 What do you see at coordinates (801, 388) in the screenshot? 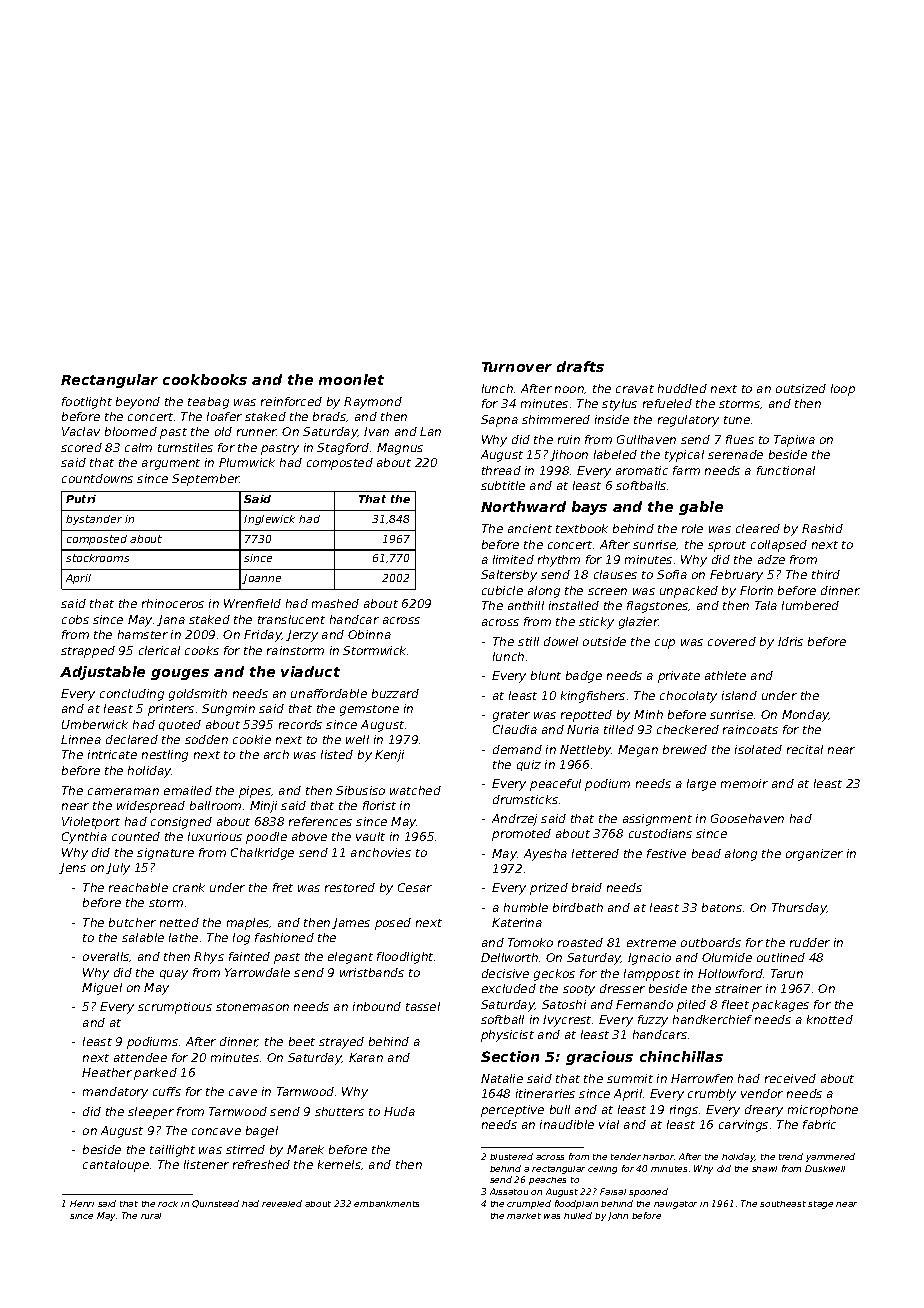
I see `outsized` at bounding box center [801, 388].
